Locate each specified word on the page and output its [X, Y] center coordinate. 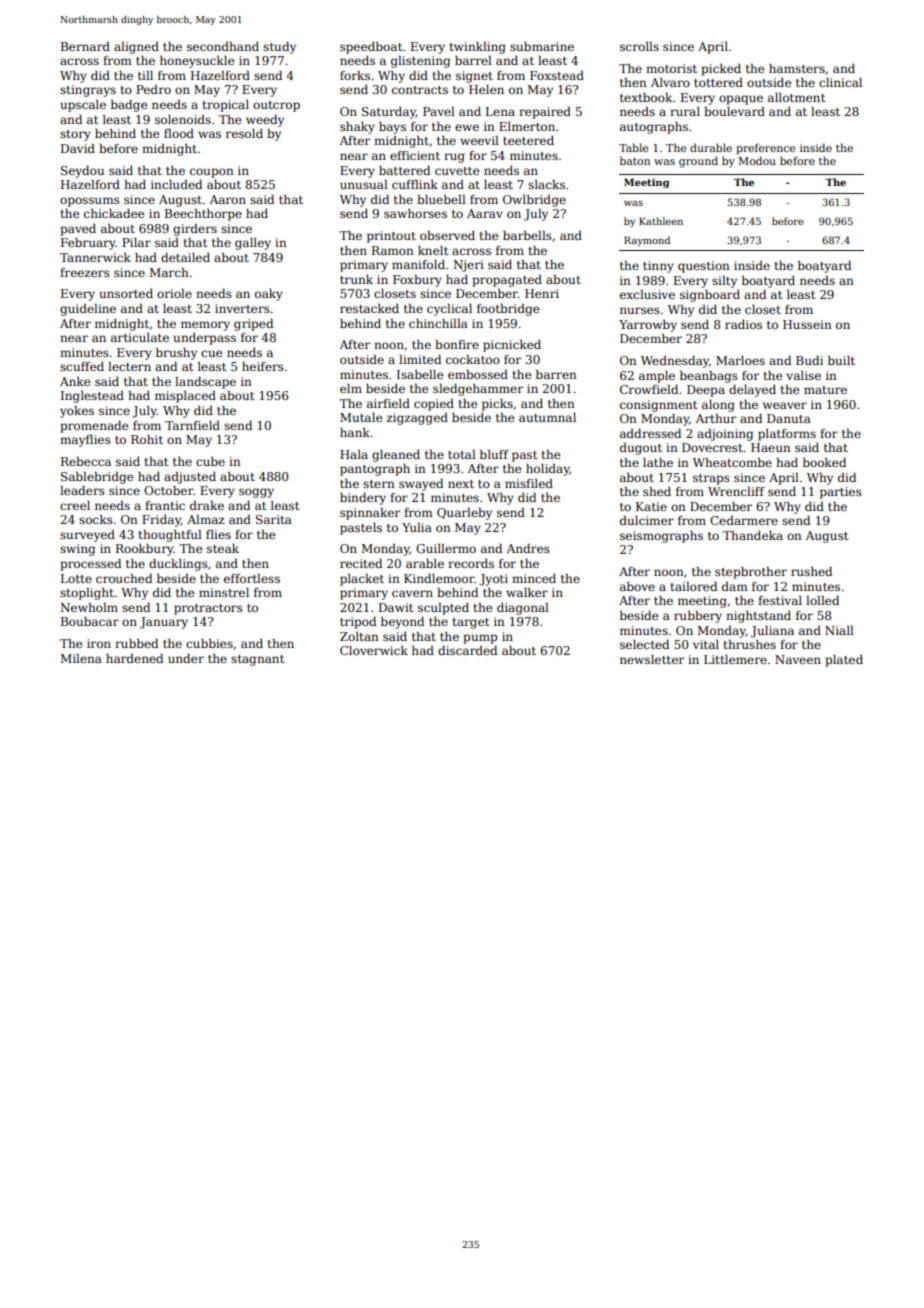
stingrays [88, 91]
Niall [839, 630]
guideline [88, 310]
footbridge [508, 310]
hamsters [797, 68]
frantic [165, 505]
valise [803, 375]
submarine [542, 46]
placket [362, 580]
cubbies [209, 643]
